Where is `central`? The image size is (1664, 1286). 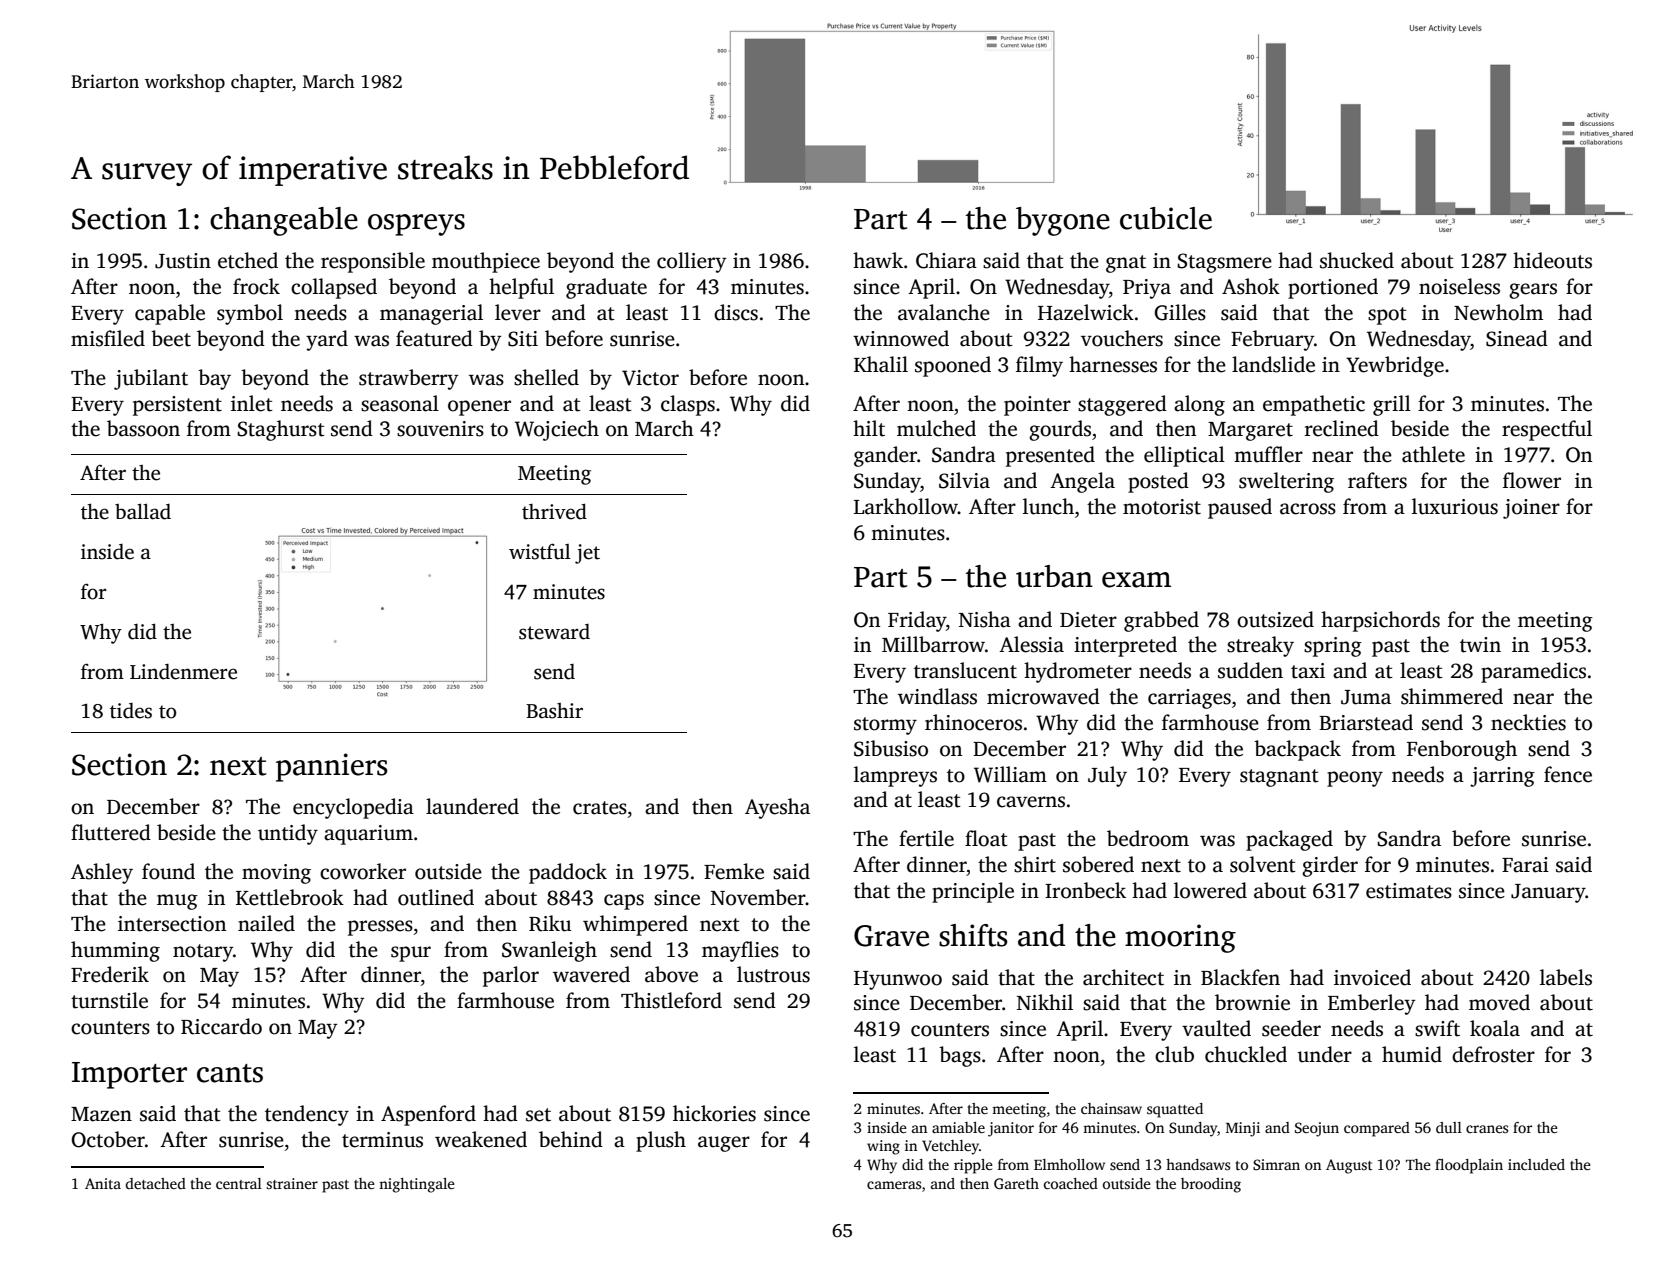
central is located at coordinates (239, 1183).
